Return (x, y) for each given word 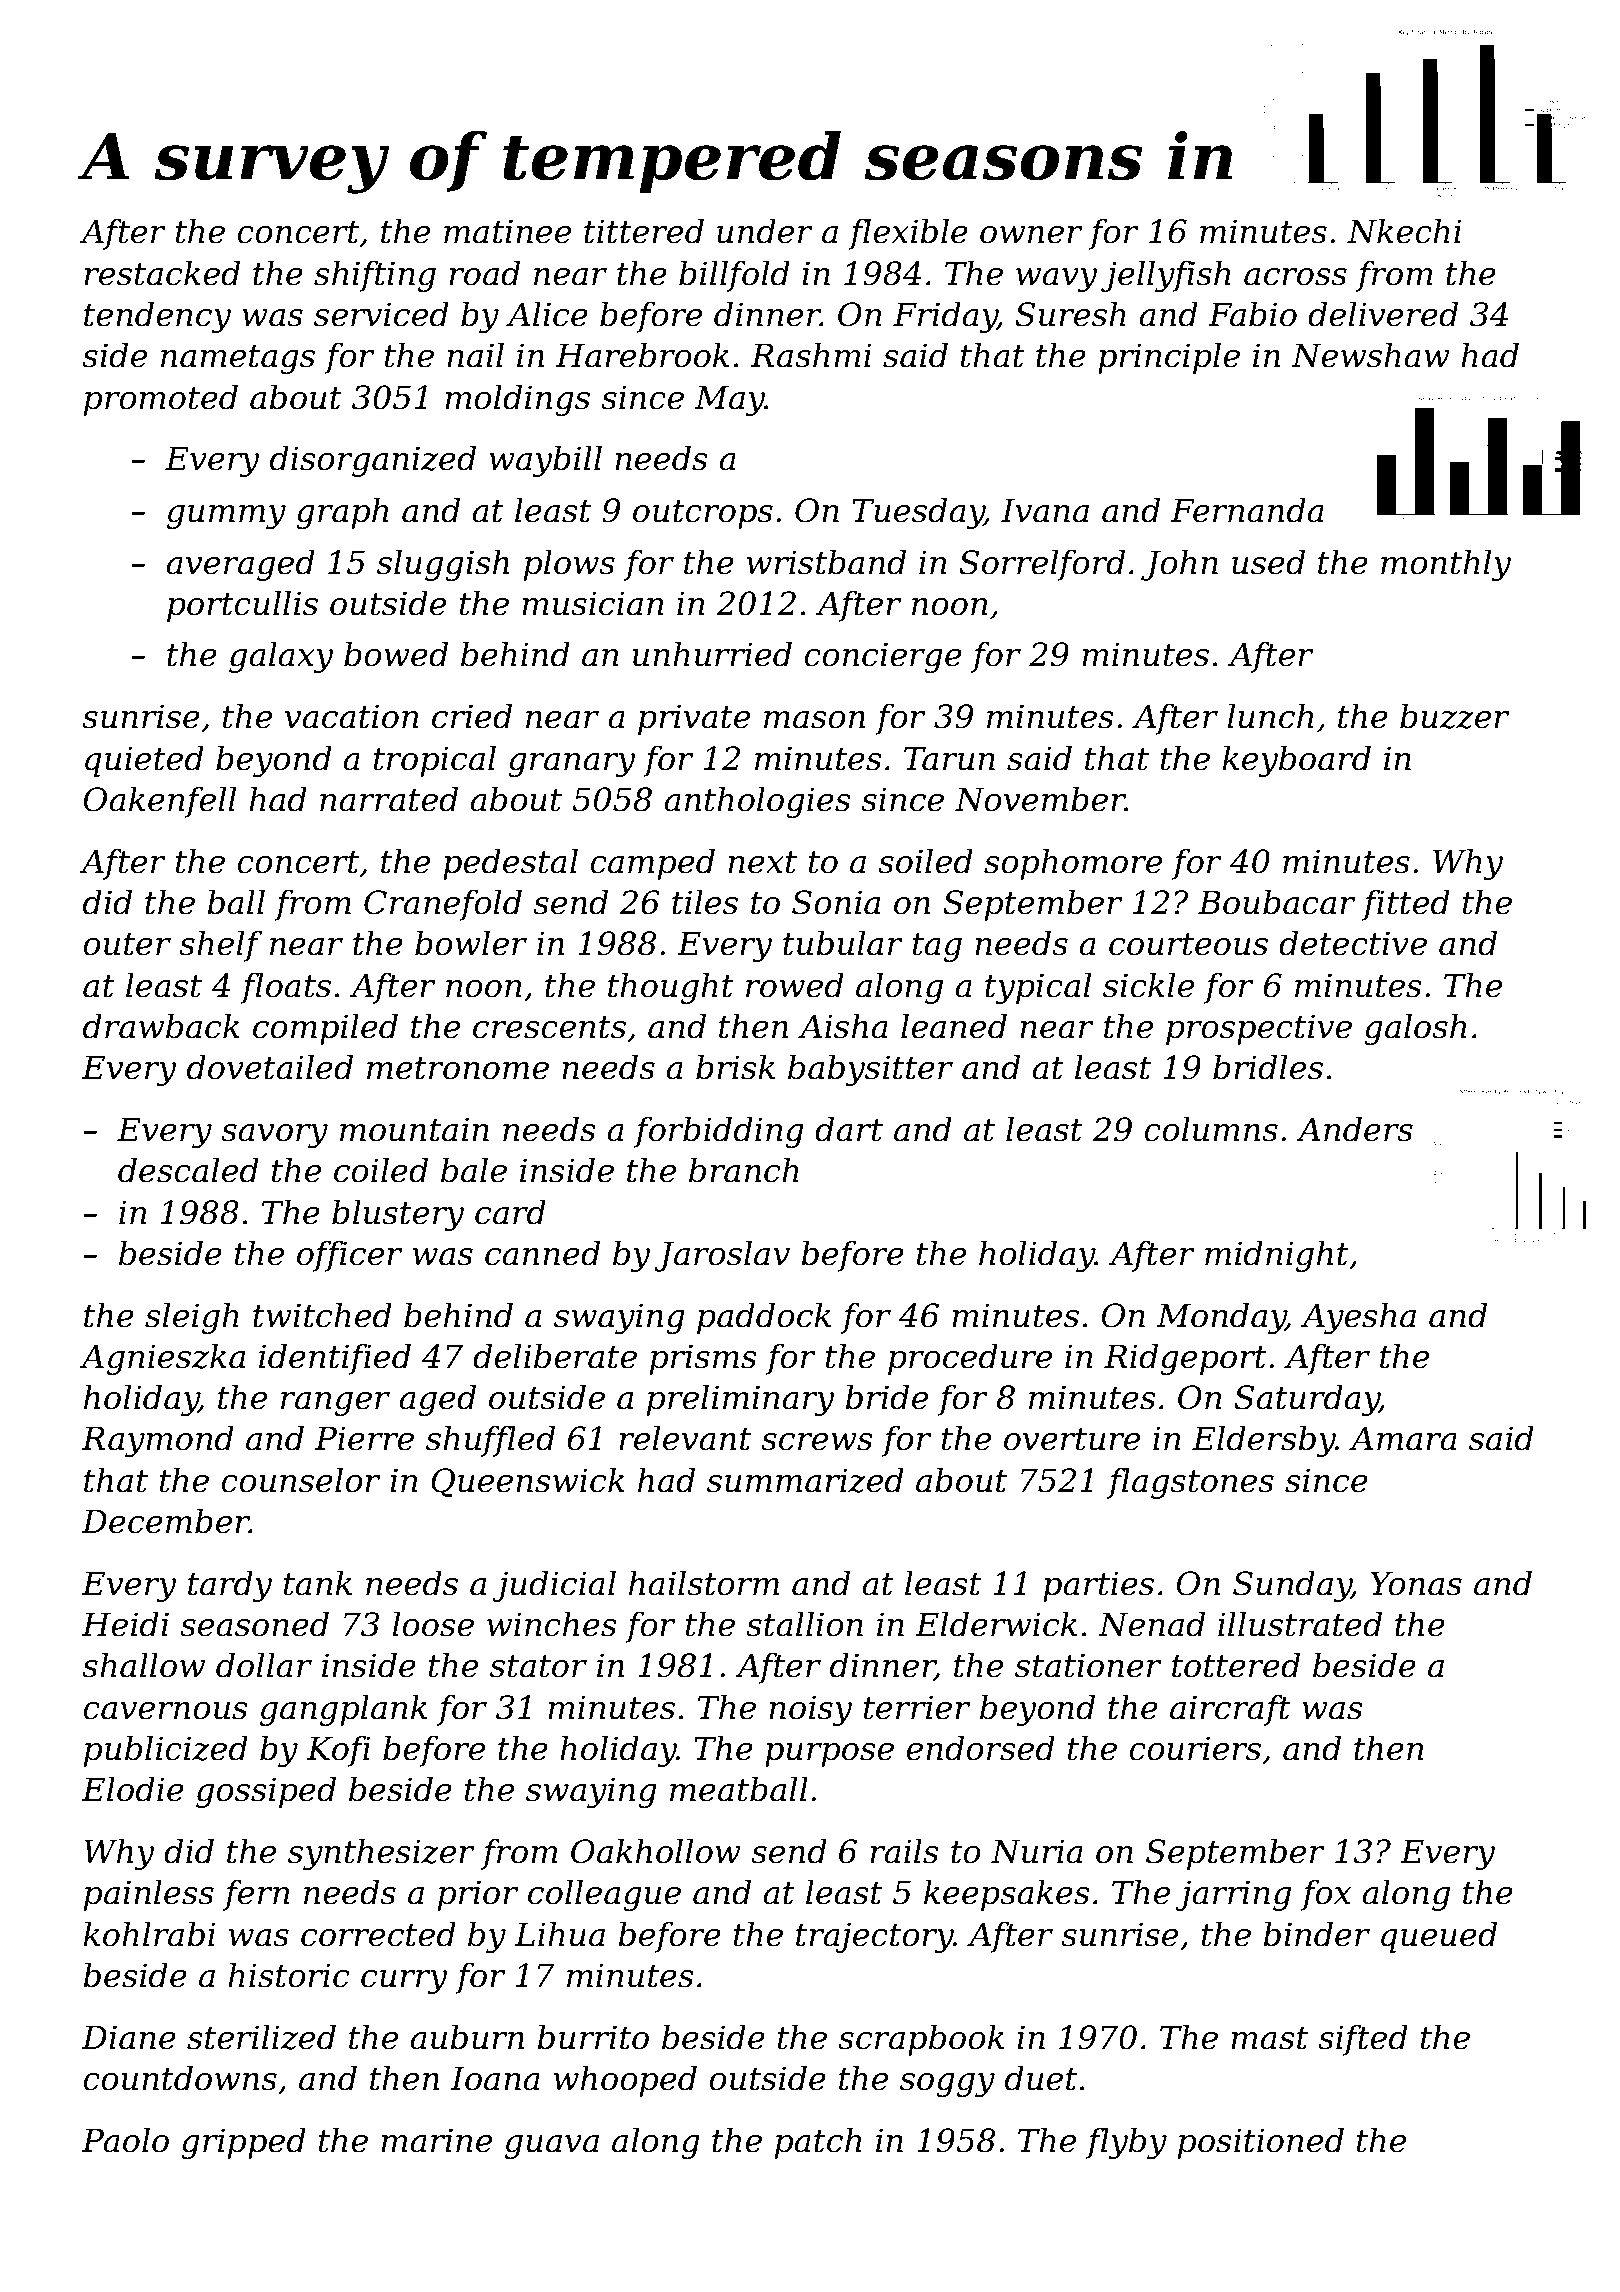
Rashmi (811, 355)
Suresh (1070, 314)
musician (592, 603)
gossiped (266, 1792)
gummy (226, 517)
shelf (220, 946)
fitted (1406, 905)
